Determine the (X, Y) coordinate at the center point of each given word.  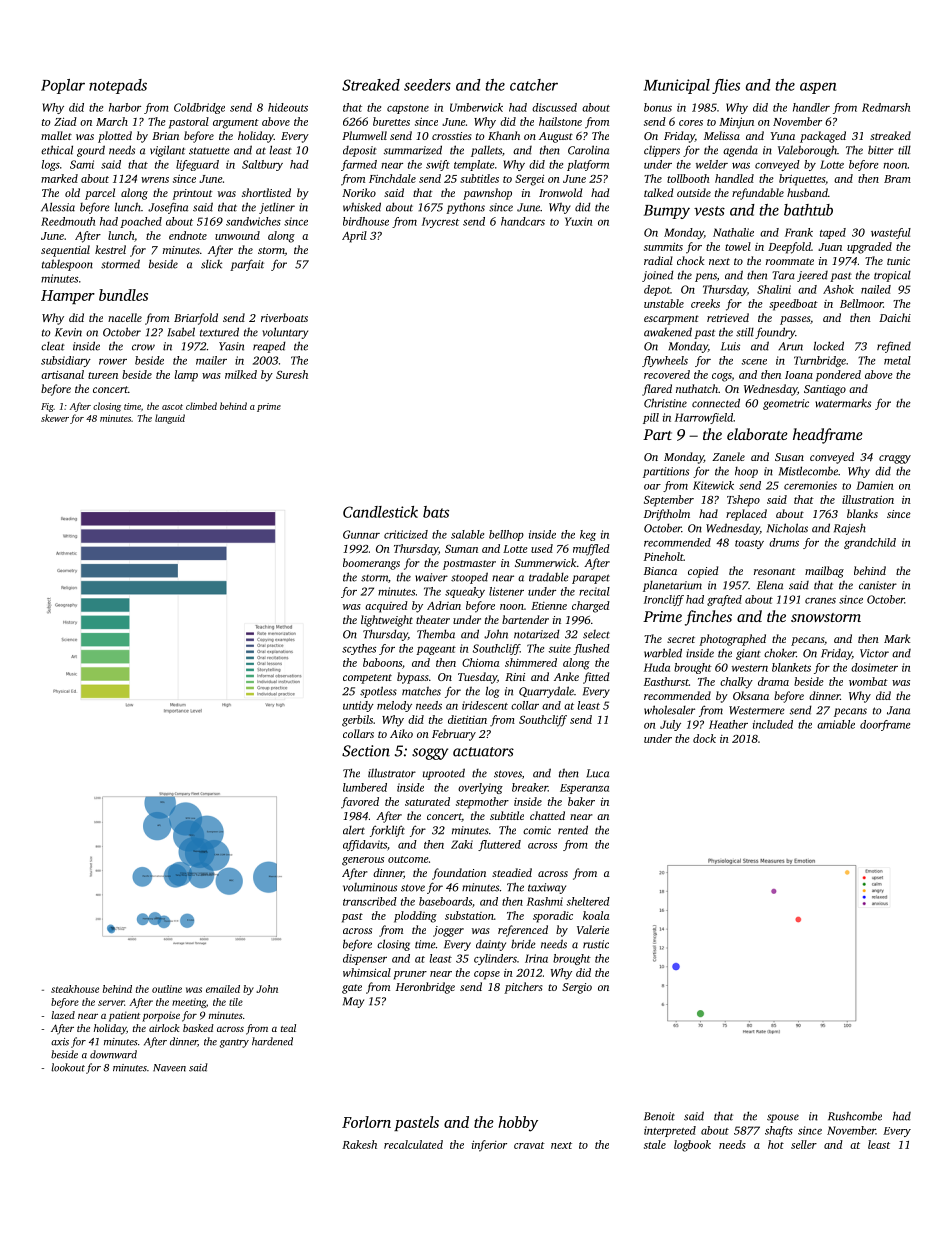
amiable (836, 724)
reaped (269, 347)
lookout (68, 1067)
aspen (818, 88)
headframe (828, 436)
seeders (427, 85)
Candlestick (380, 512)
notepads (118, 86)
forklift (387, 831)
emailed (223, 989)
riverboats (284, 317)
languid (170, 419)
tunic (898, 261)
